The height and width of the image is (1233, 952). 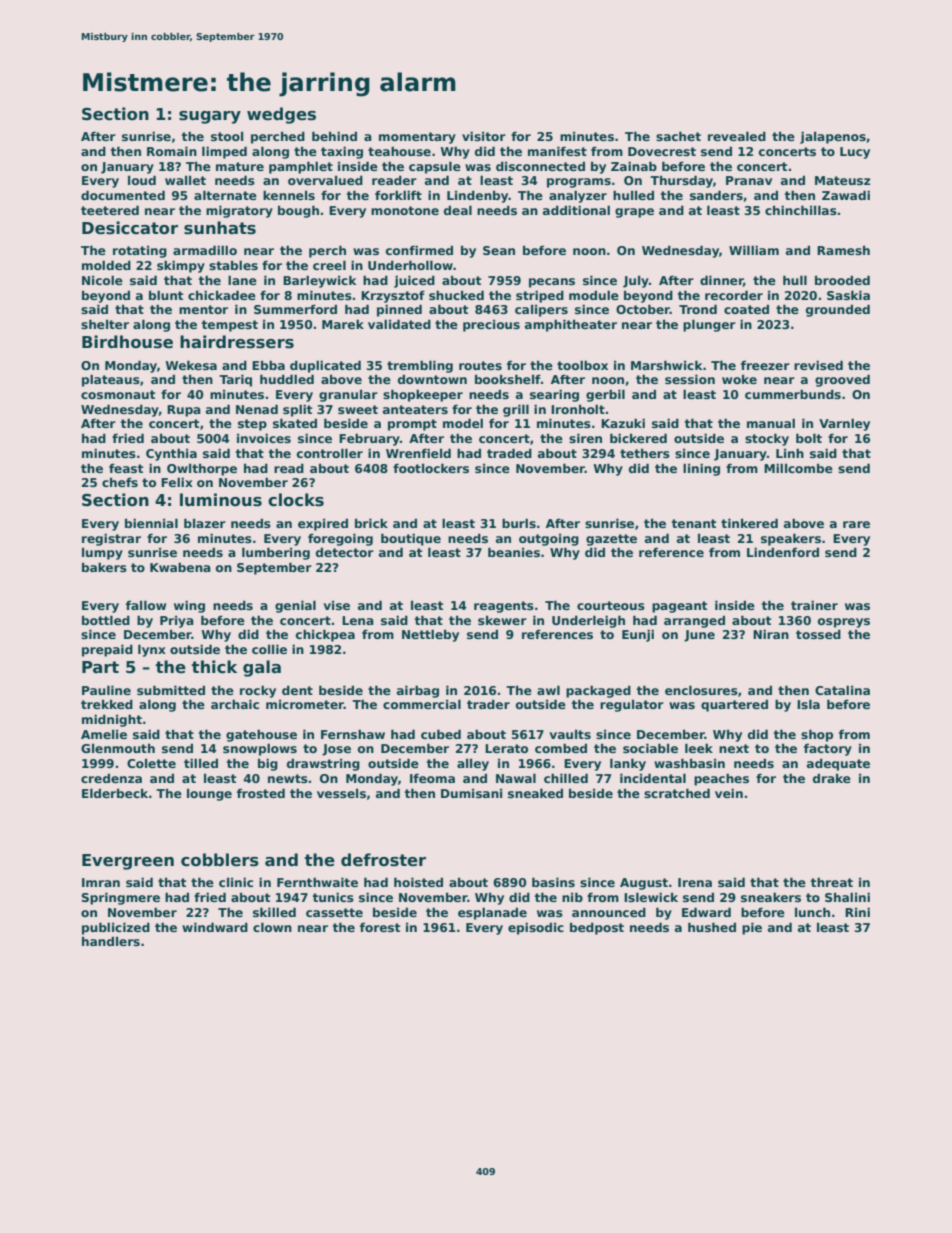 I want to click on clown, so click(x=272, y=927).
